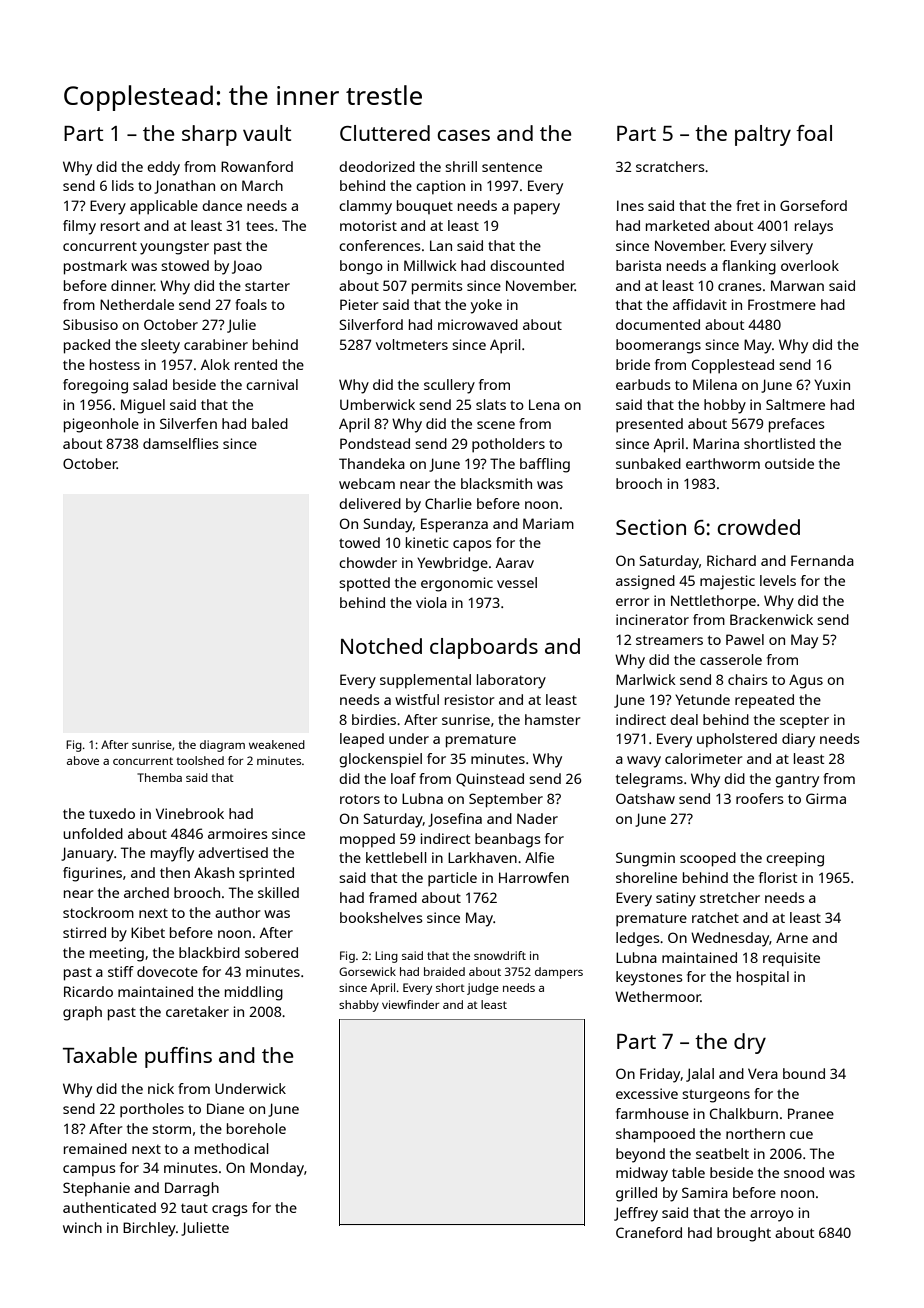 This page has height=1308, width=924. I want to click on Agus, so click(806, 681).
